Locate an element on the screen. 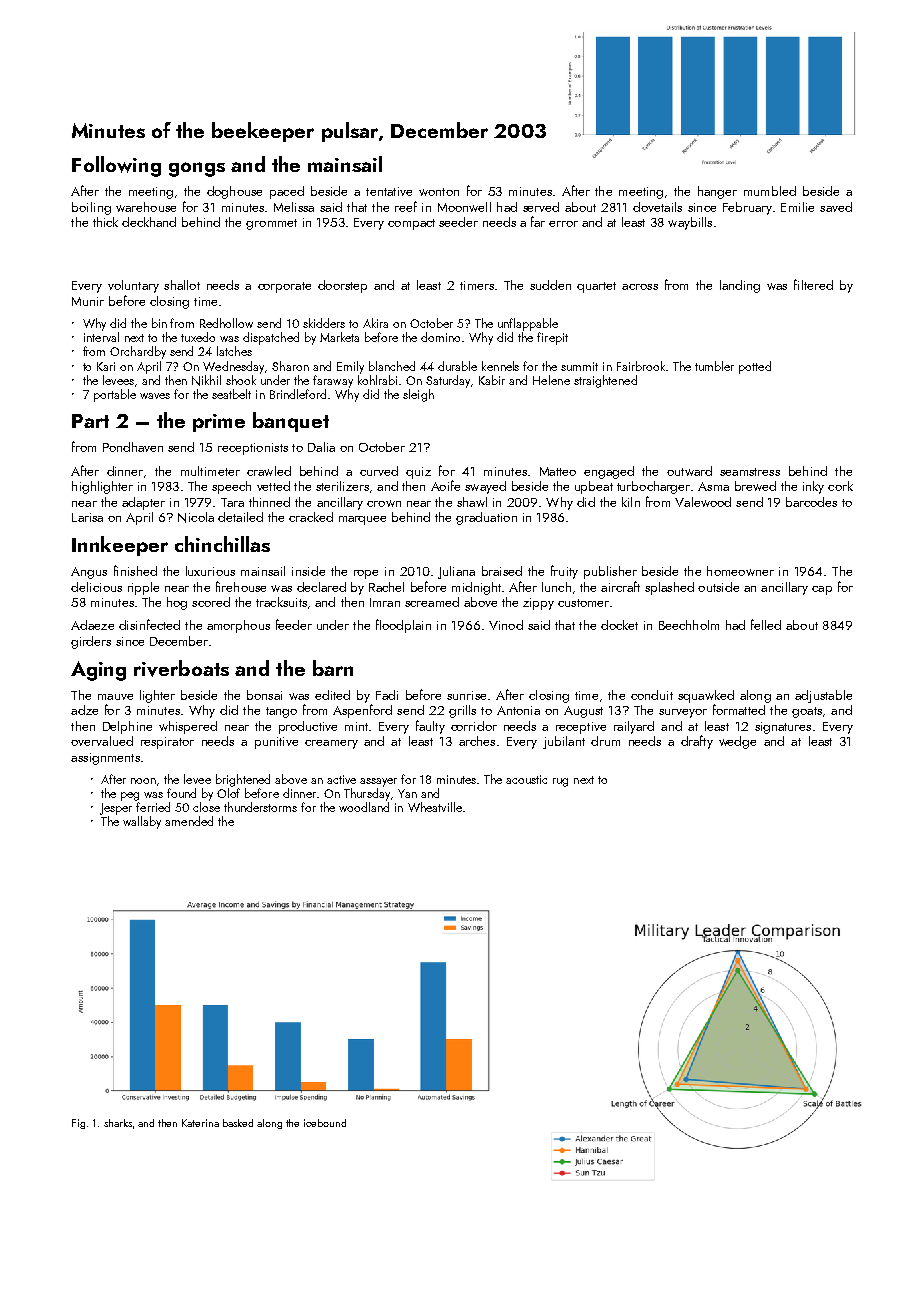 The image size is (924, 1314). filtered is located at coordinates (813, 284).
